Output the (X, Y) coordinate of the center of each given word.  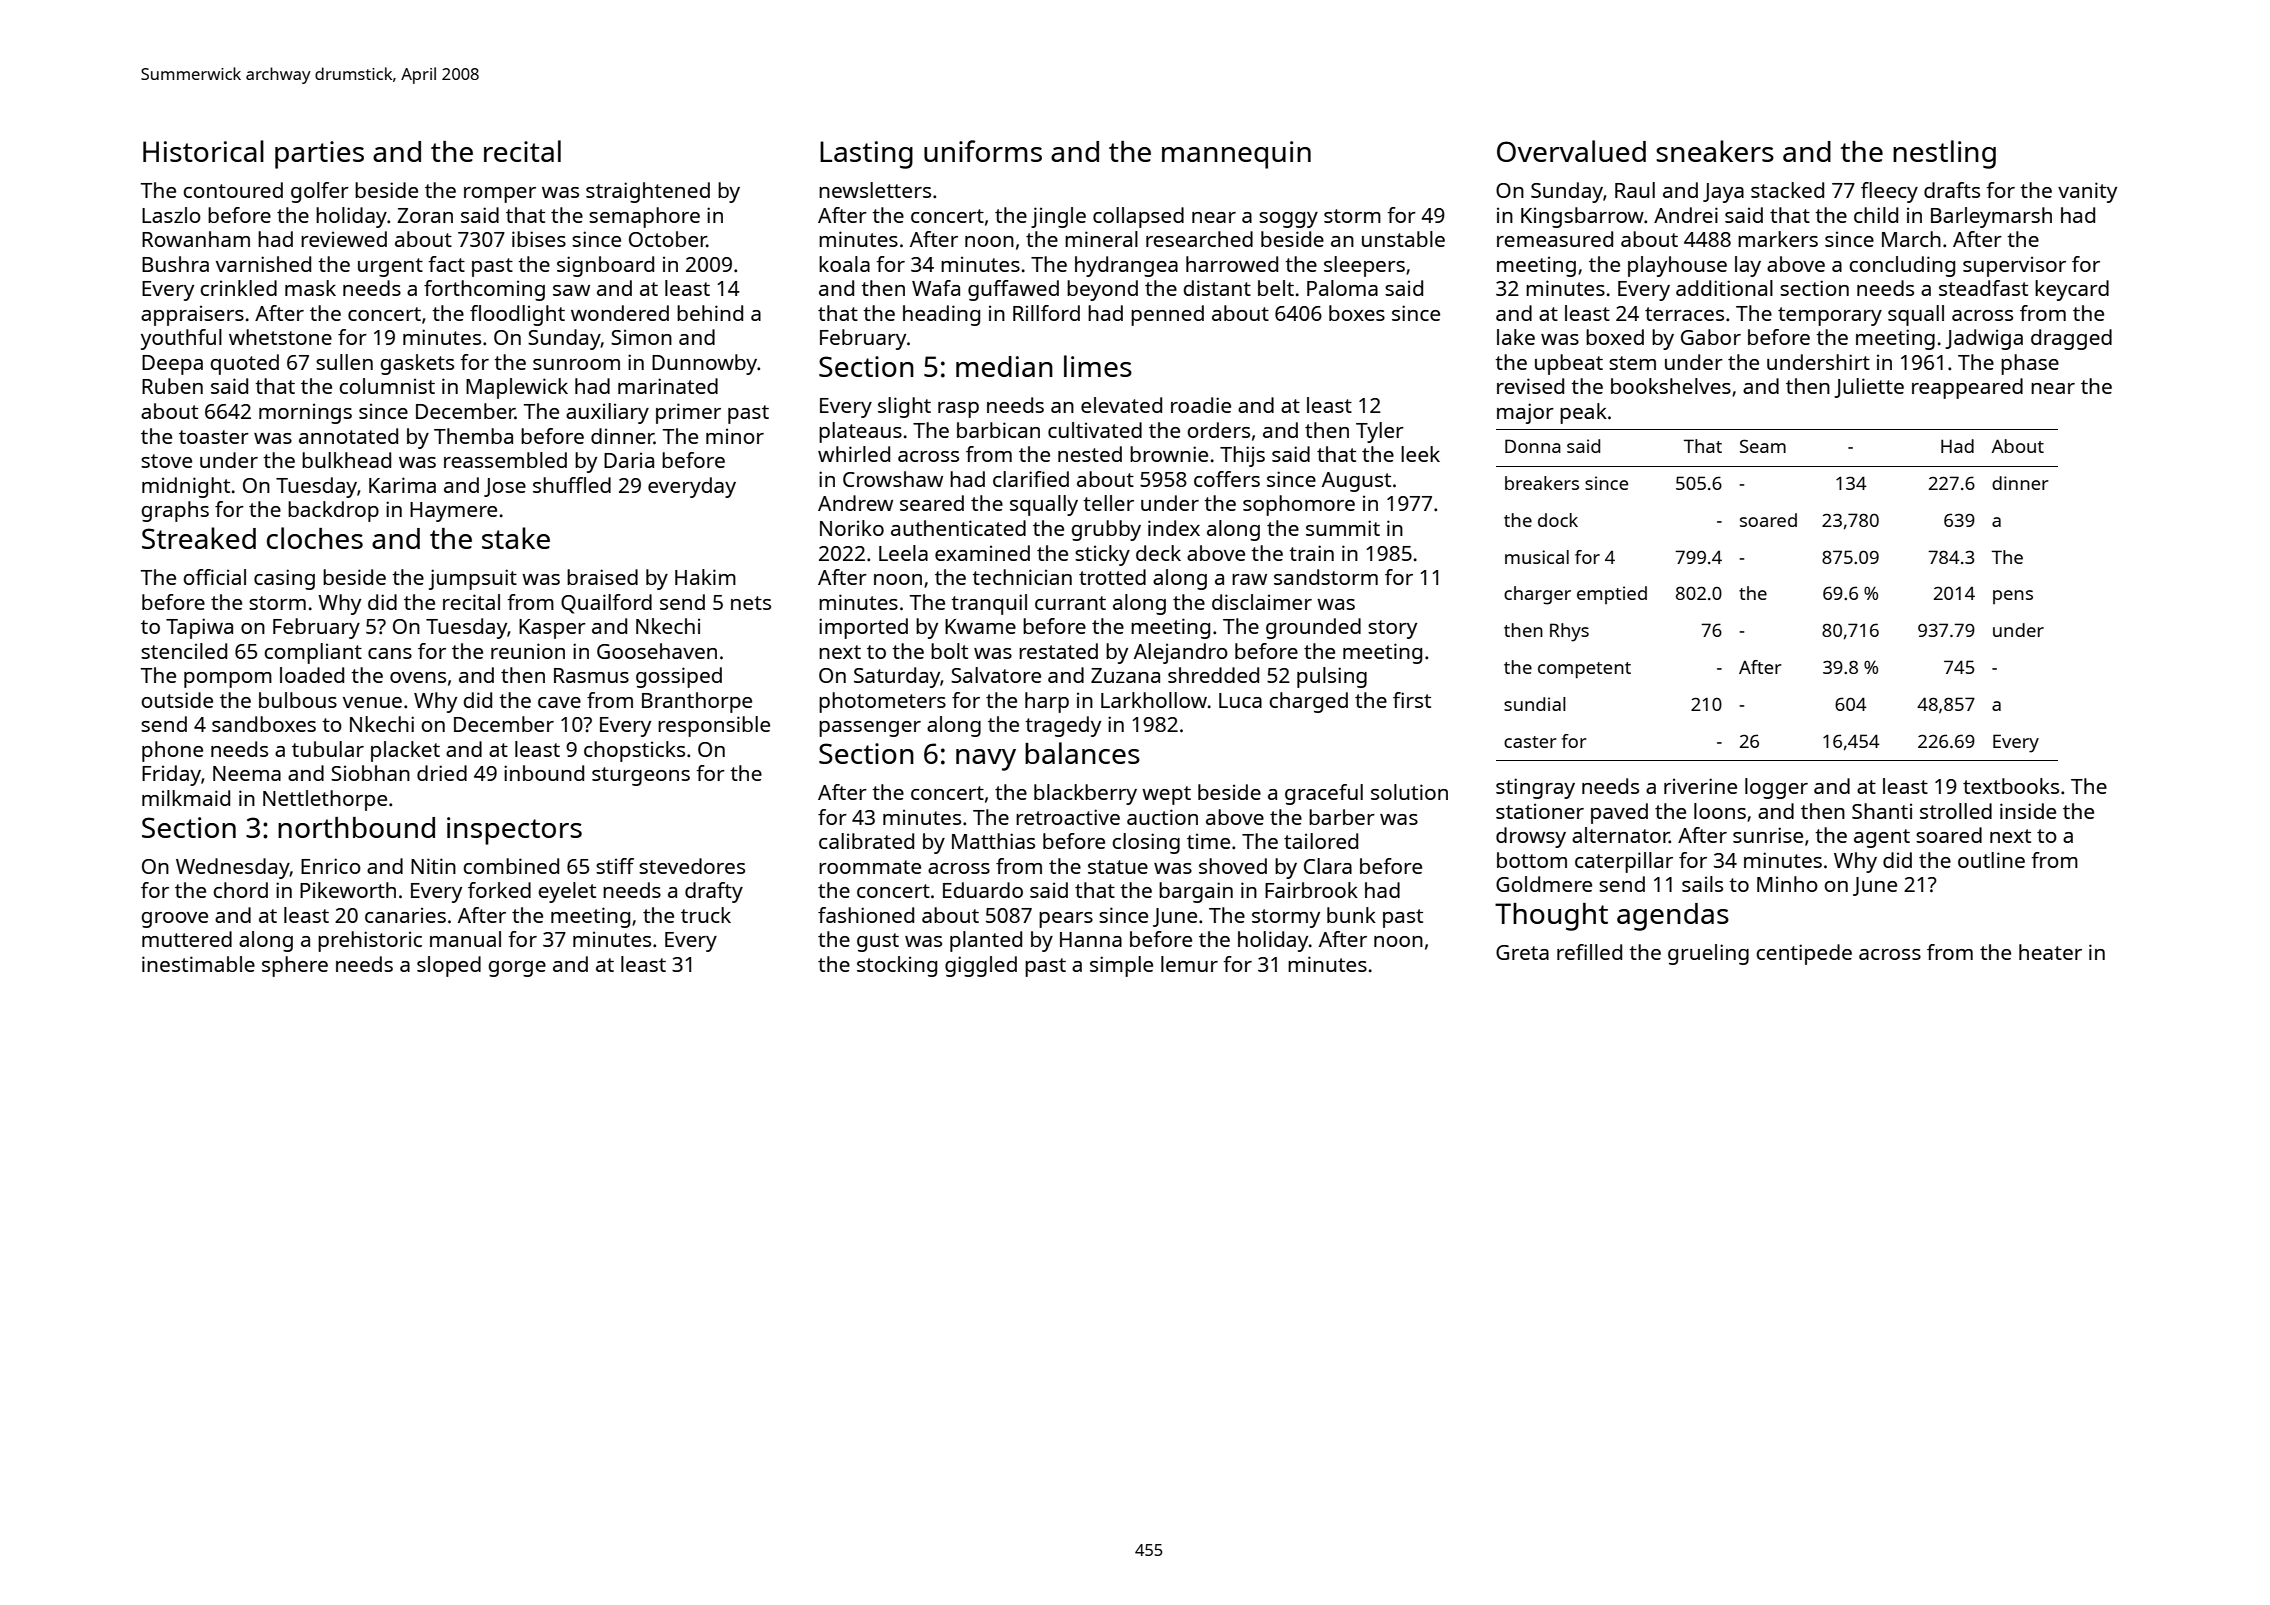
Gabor (1711, 337)
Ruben (172, 386)
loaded (312, 675)
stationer (1540, 811)
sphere (295, 966)
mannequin (1236, 155)
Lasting (866, 155)
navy (986, 760)
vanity (2087, 192)
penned (1167, 315)
